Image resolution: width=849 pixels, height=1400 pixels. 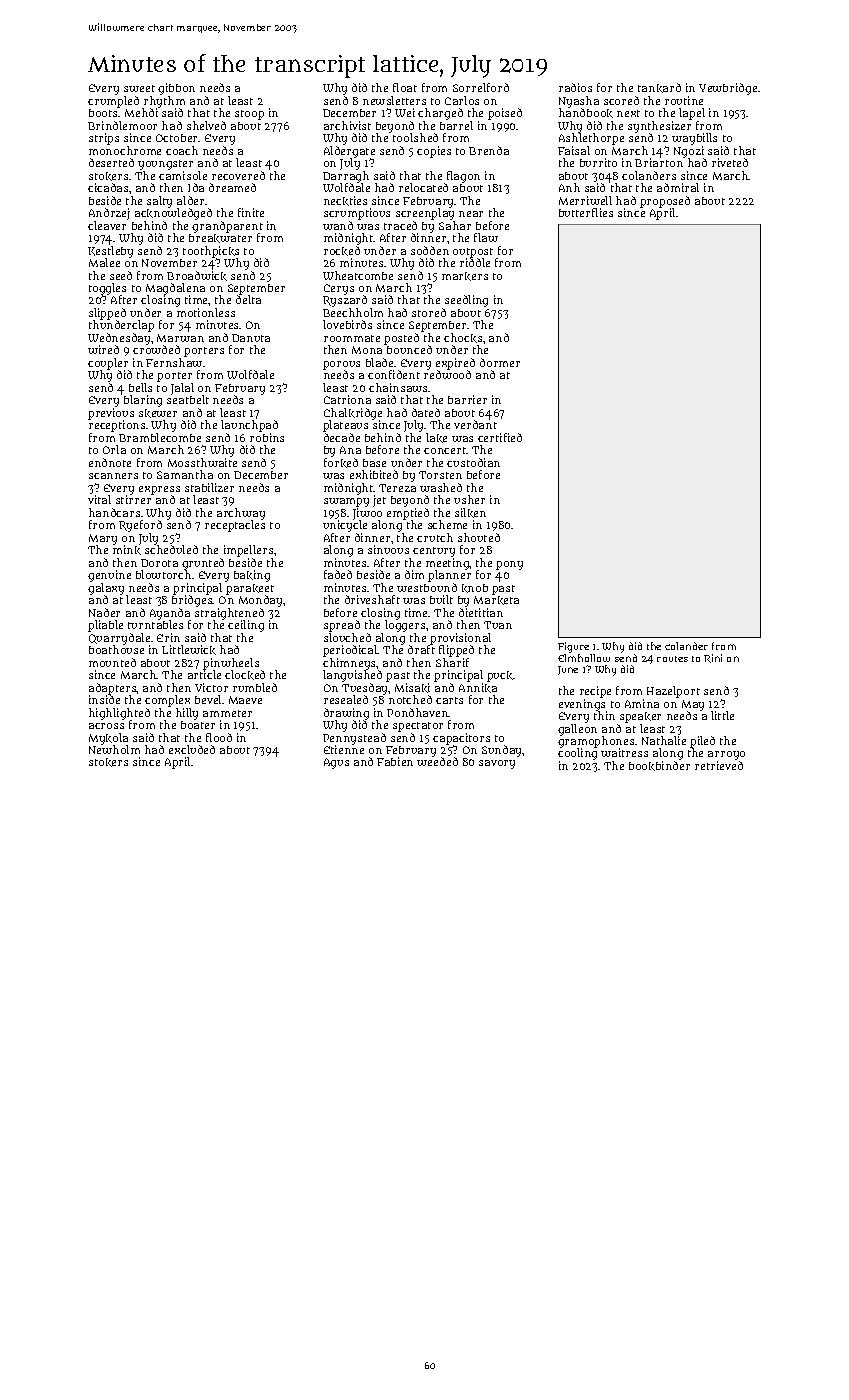 I want to click on retrieved, so click(x=719, y=765).
